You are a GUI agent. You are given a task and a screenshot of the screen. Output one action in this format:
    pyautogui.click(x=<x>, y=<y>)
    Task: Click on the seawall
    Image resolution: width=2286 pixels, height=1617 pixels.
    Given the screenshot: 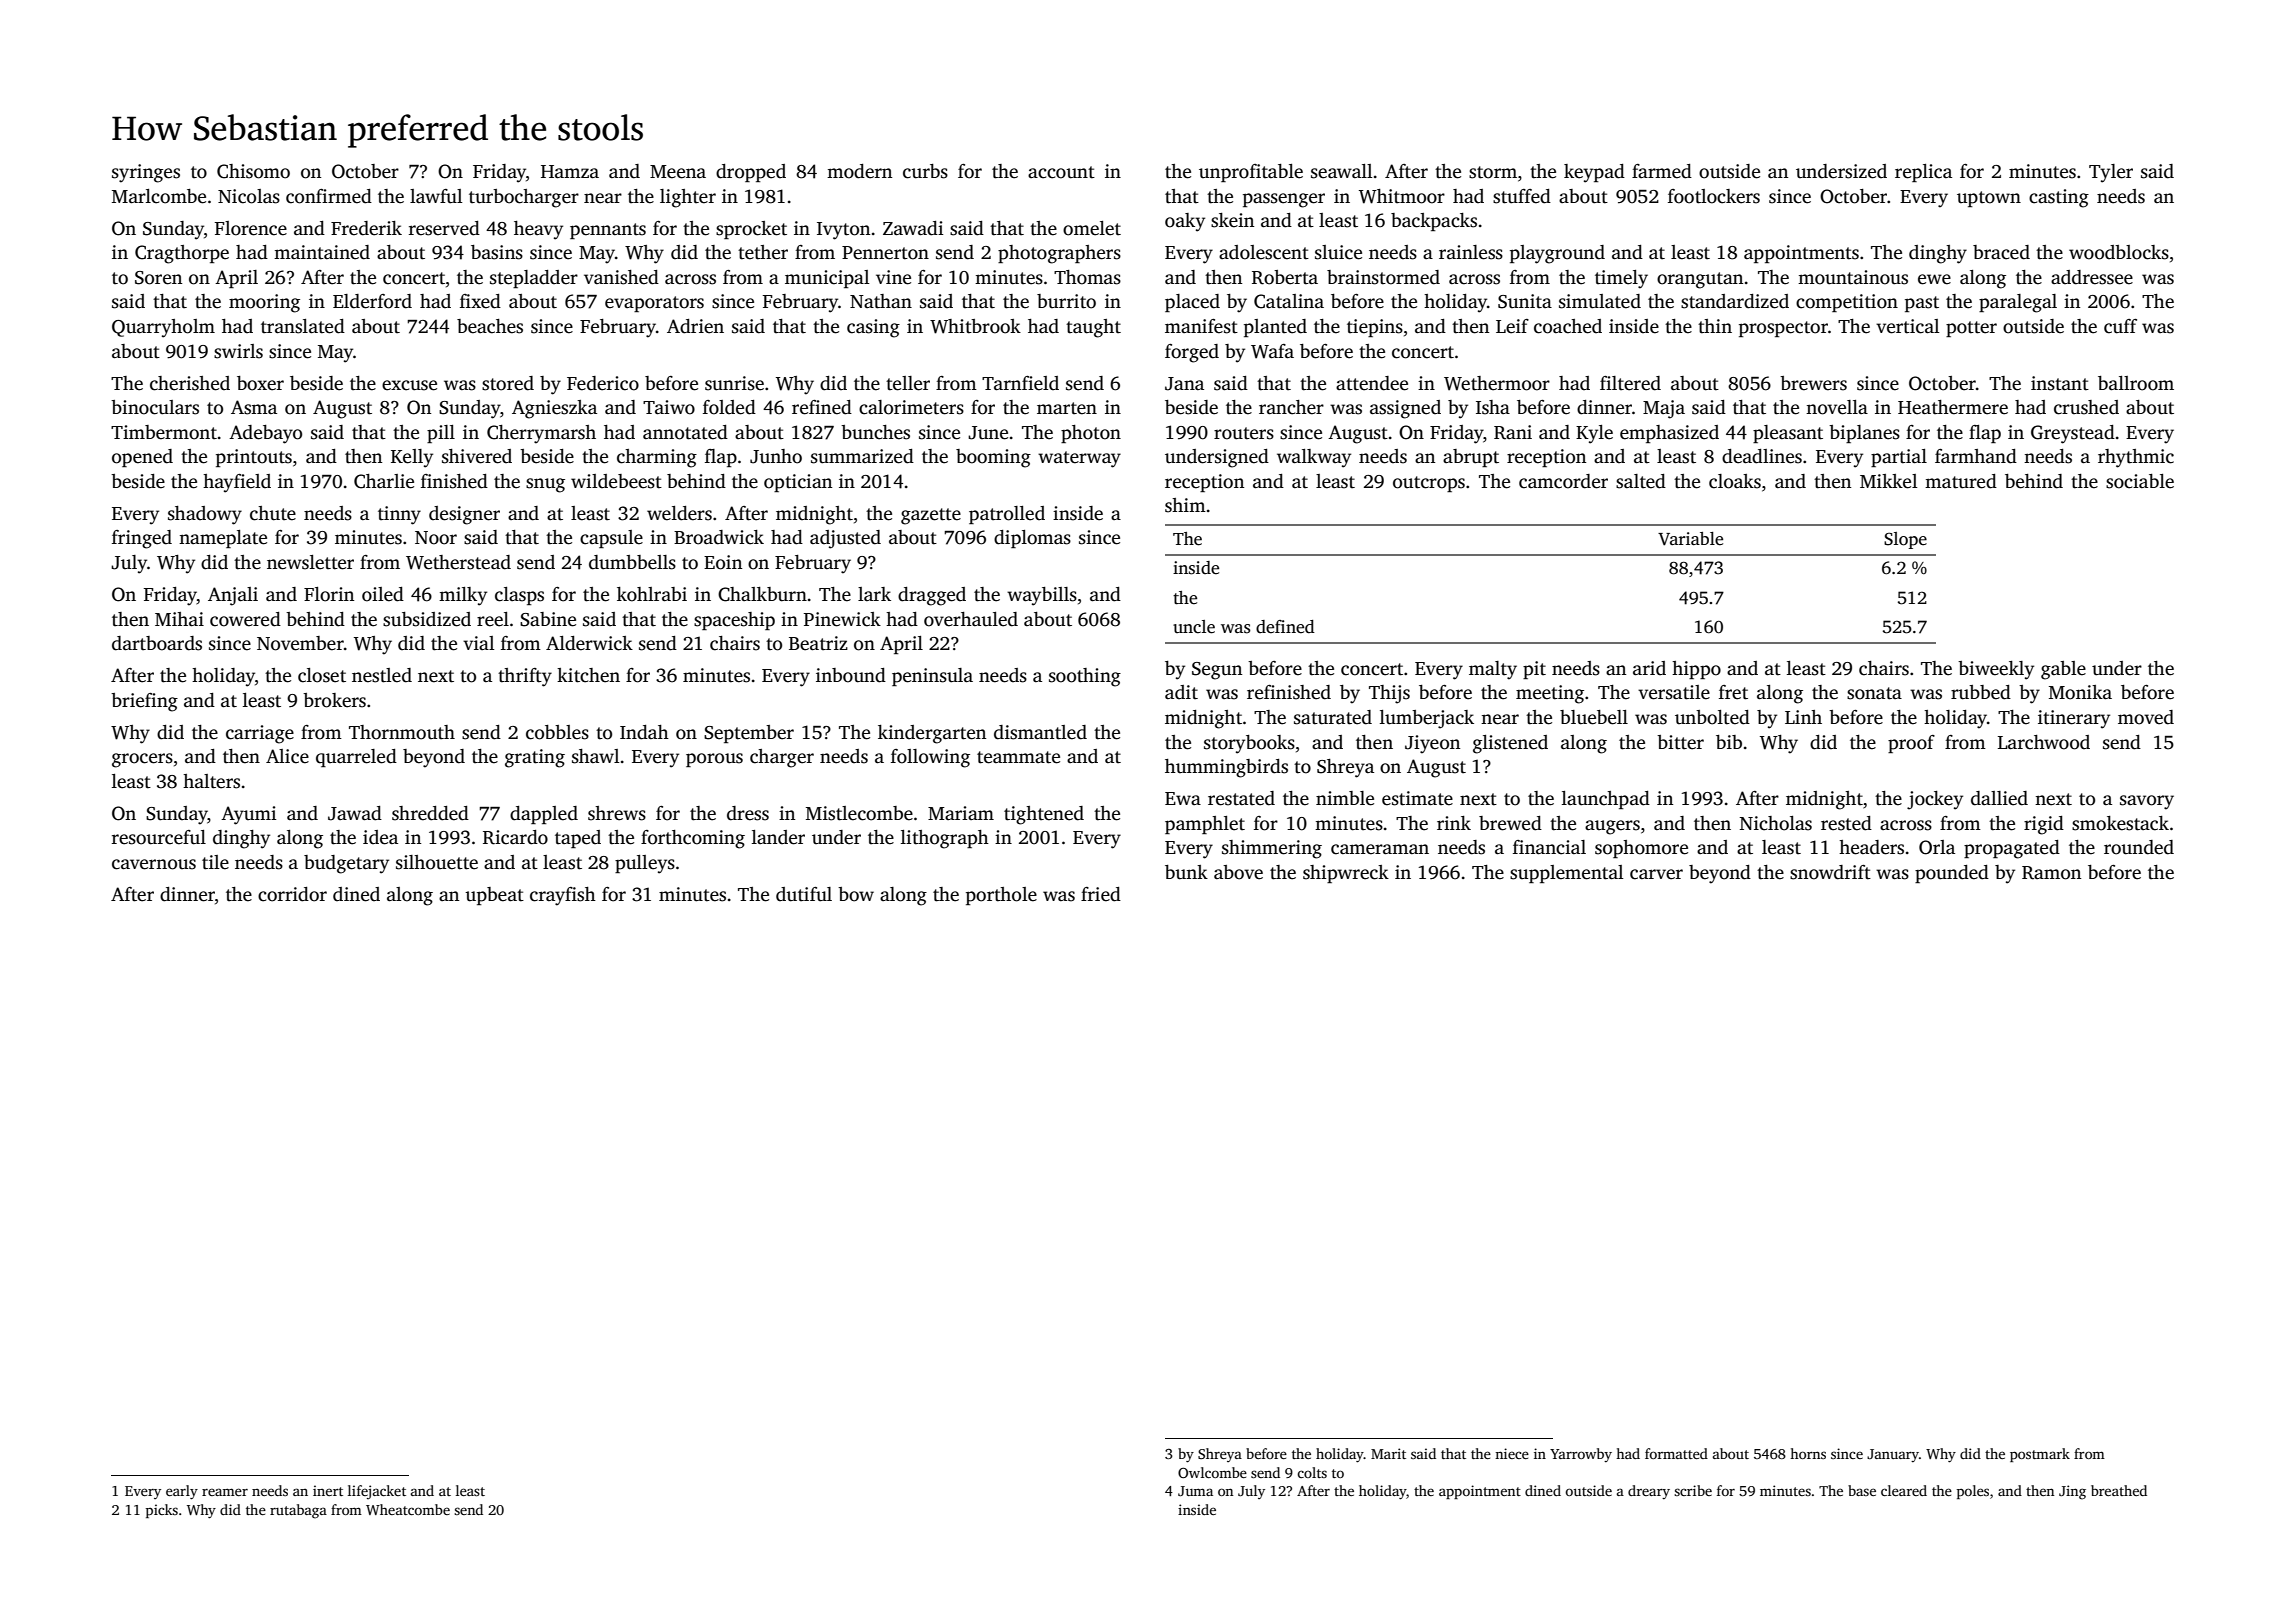 What is the action you would take?
    pyautogui.click(x=1341, y=171)
